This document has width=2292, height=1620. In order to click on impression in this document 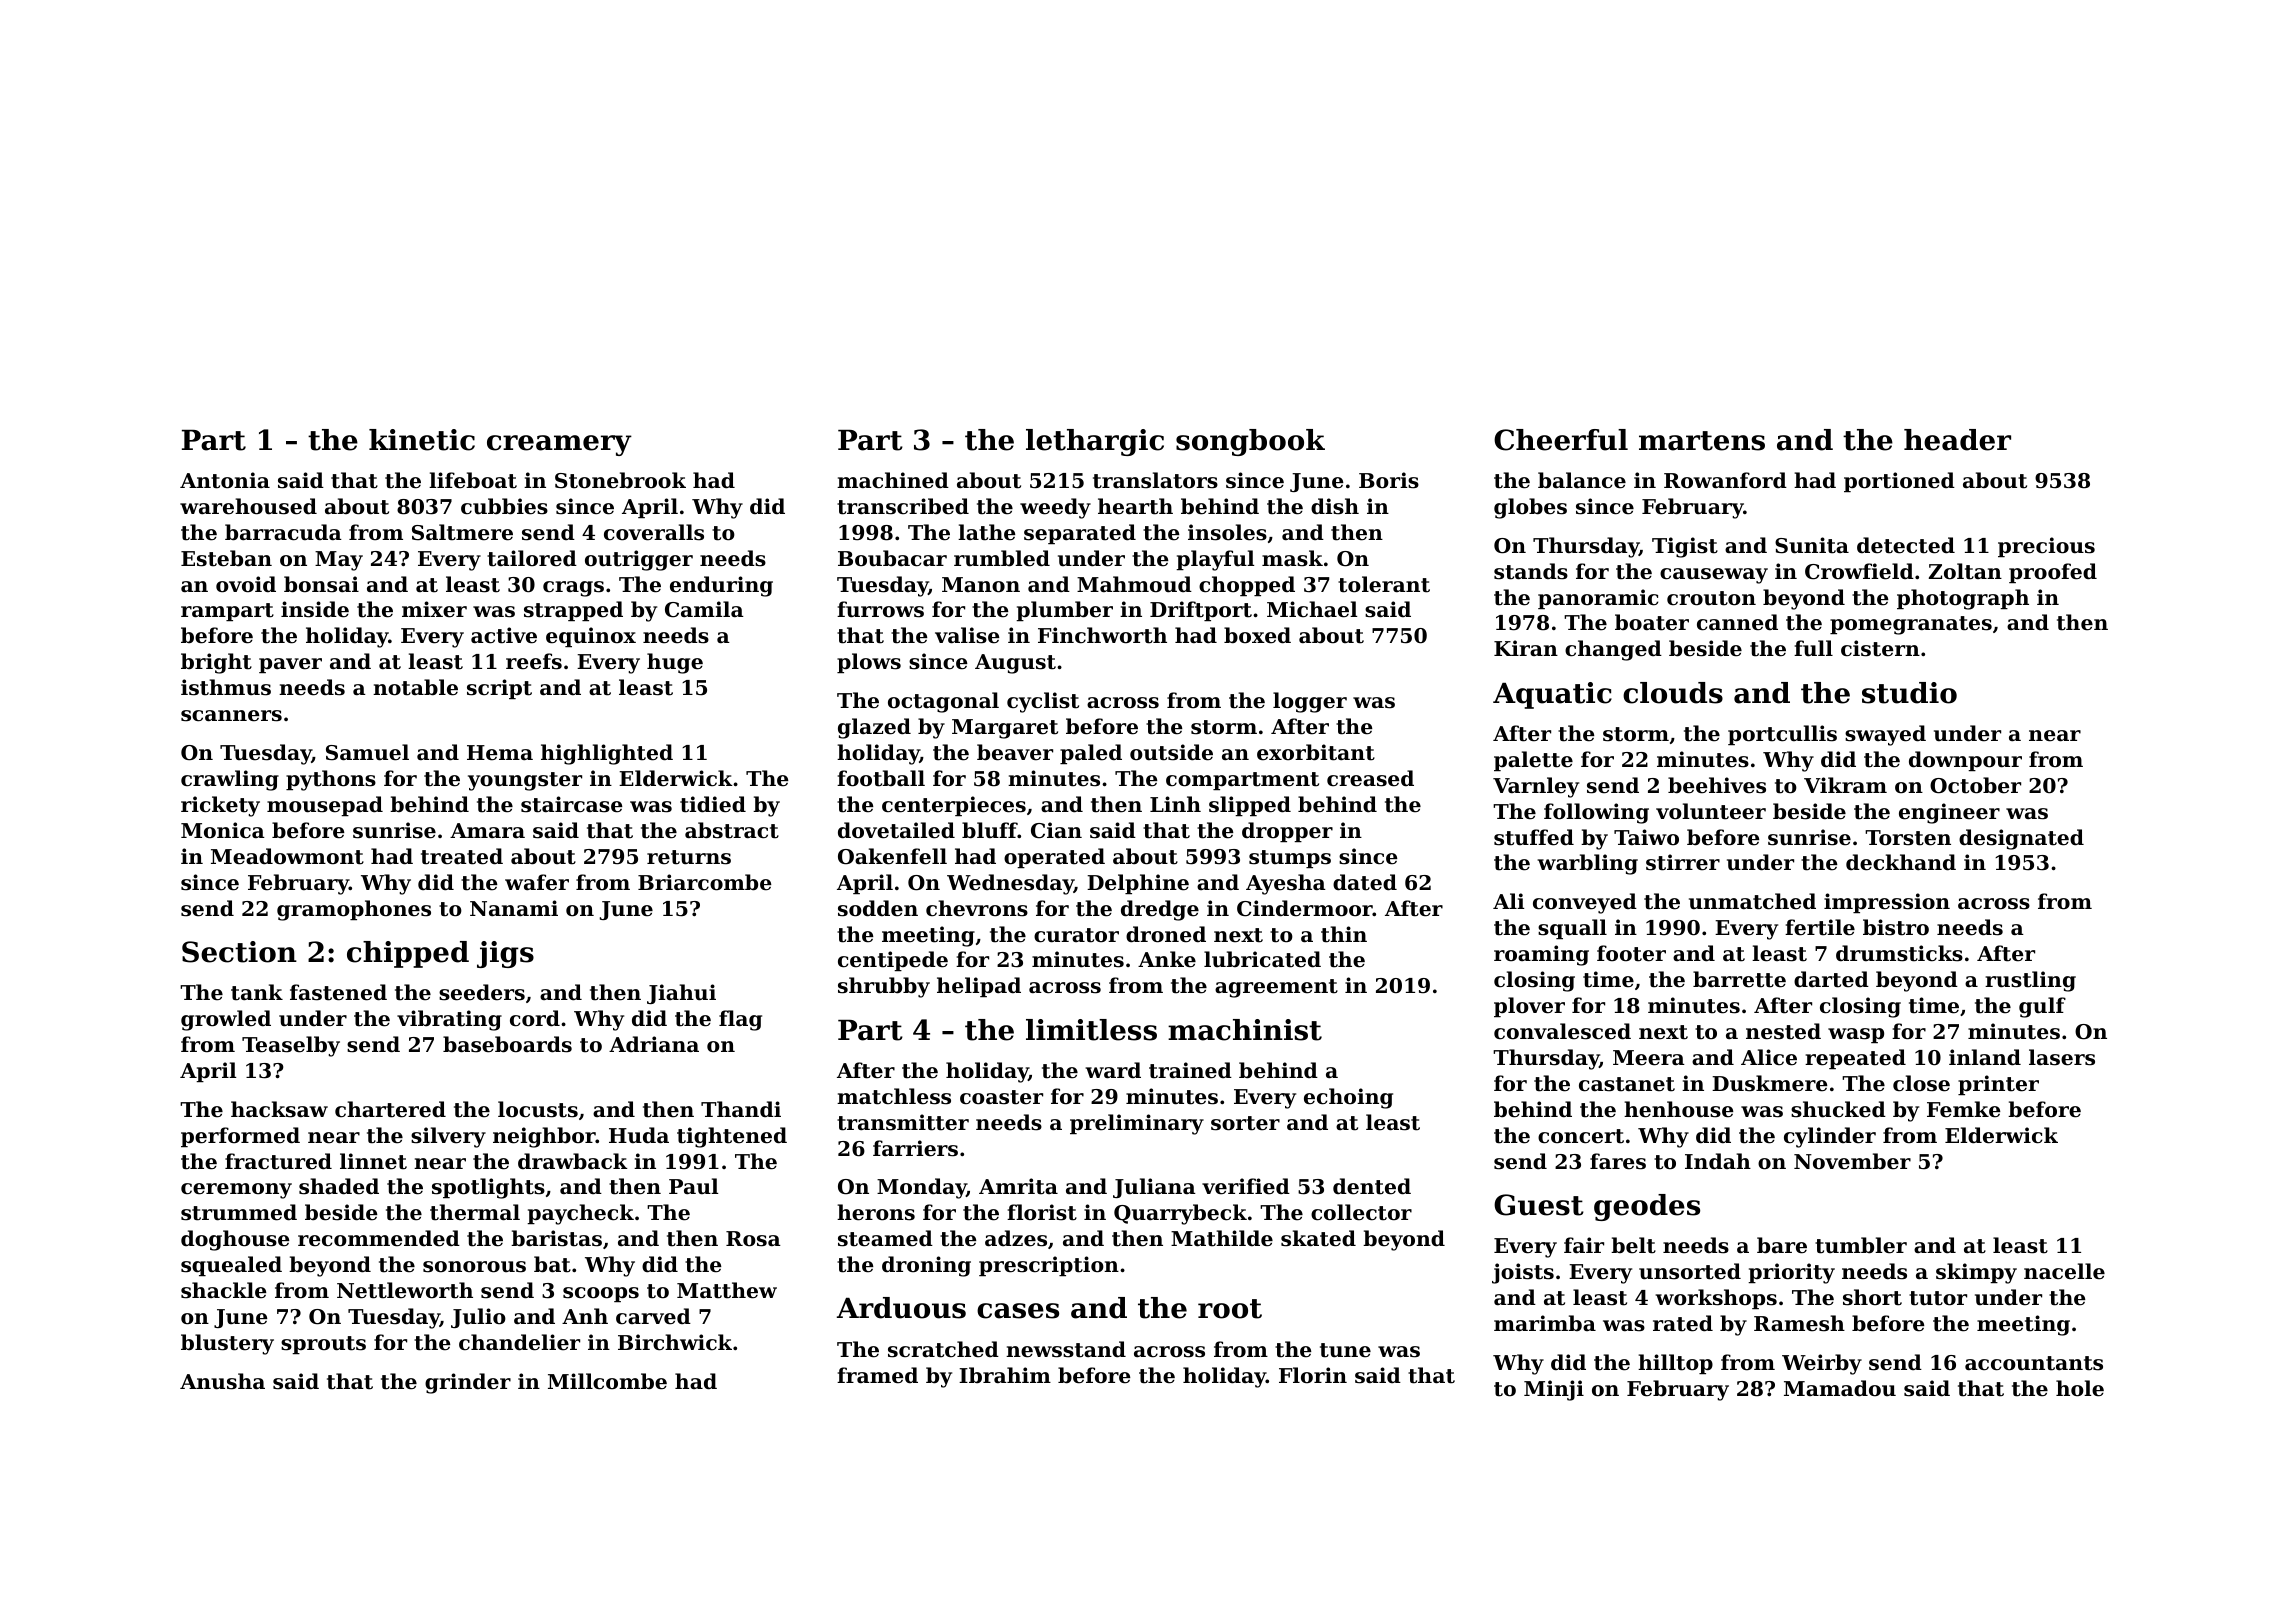, I will do `click(1887, 903)`.
